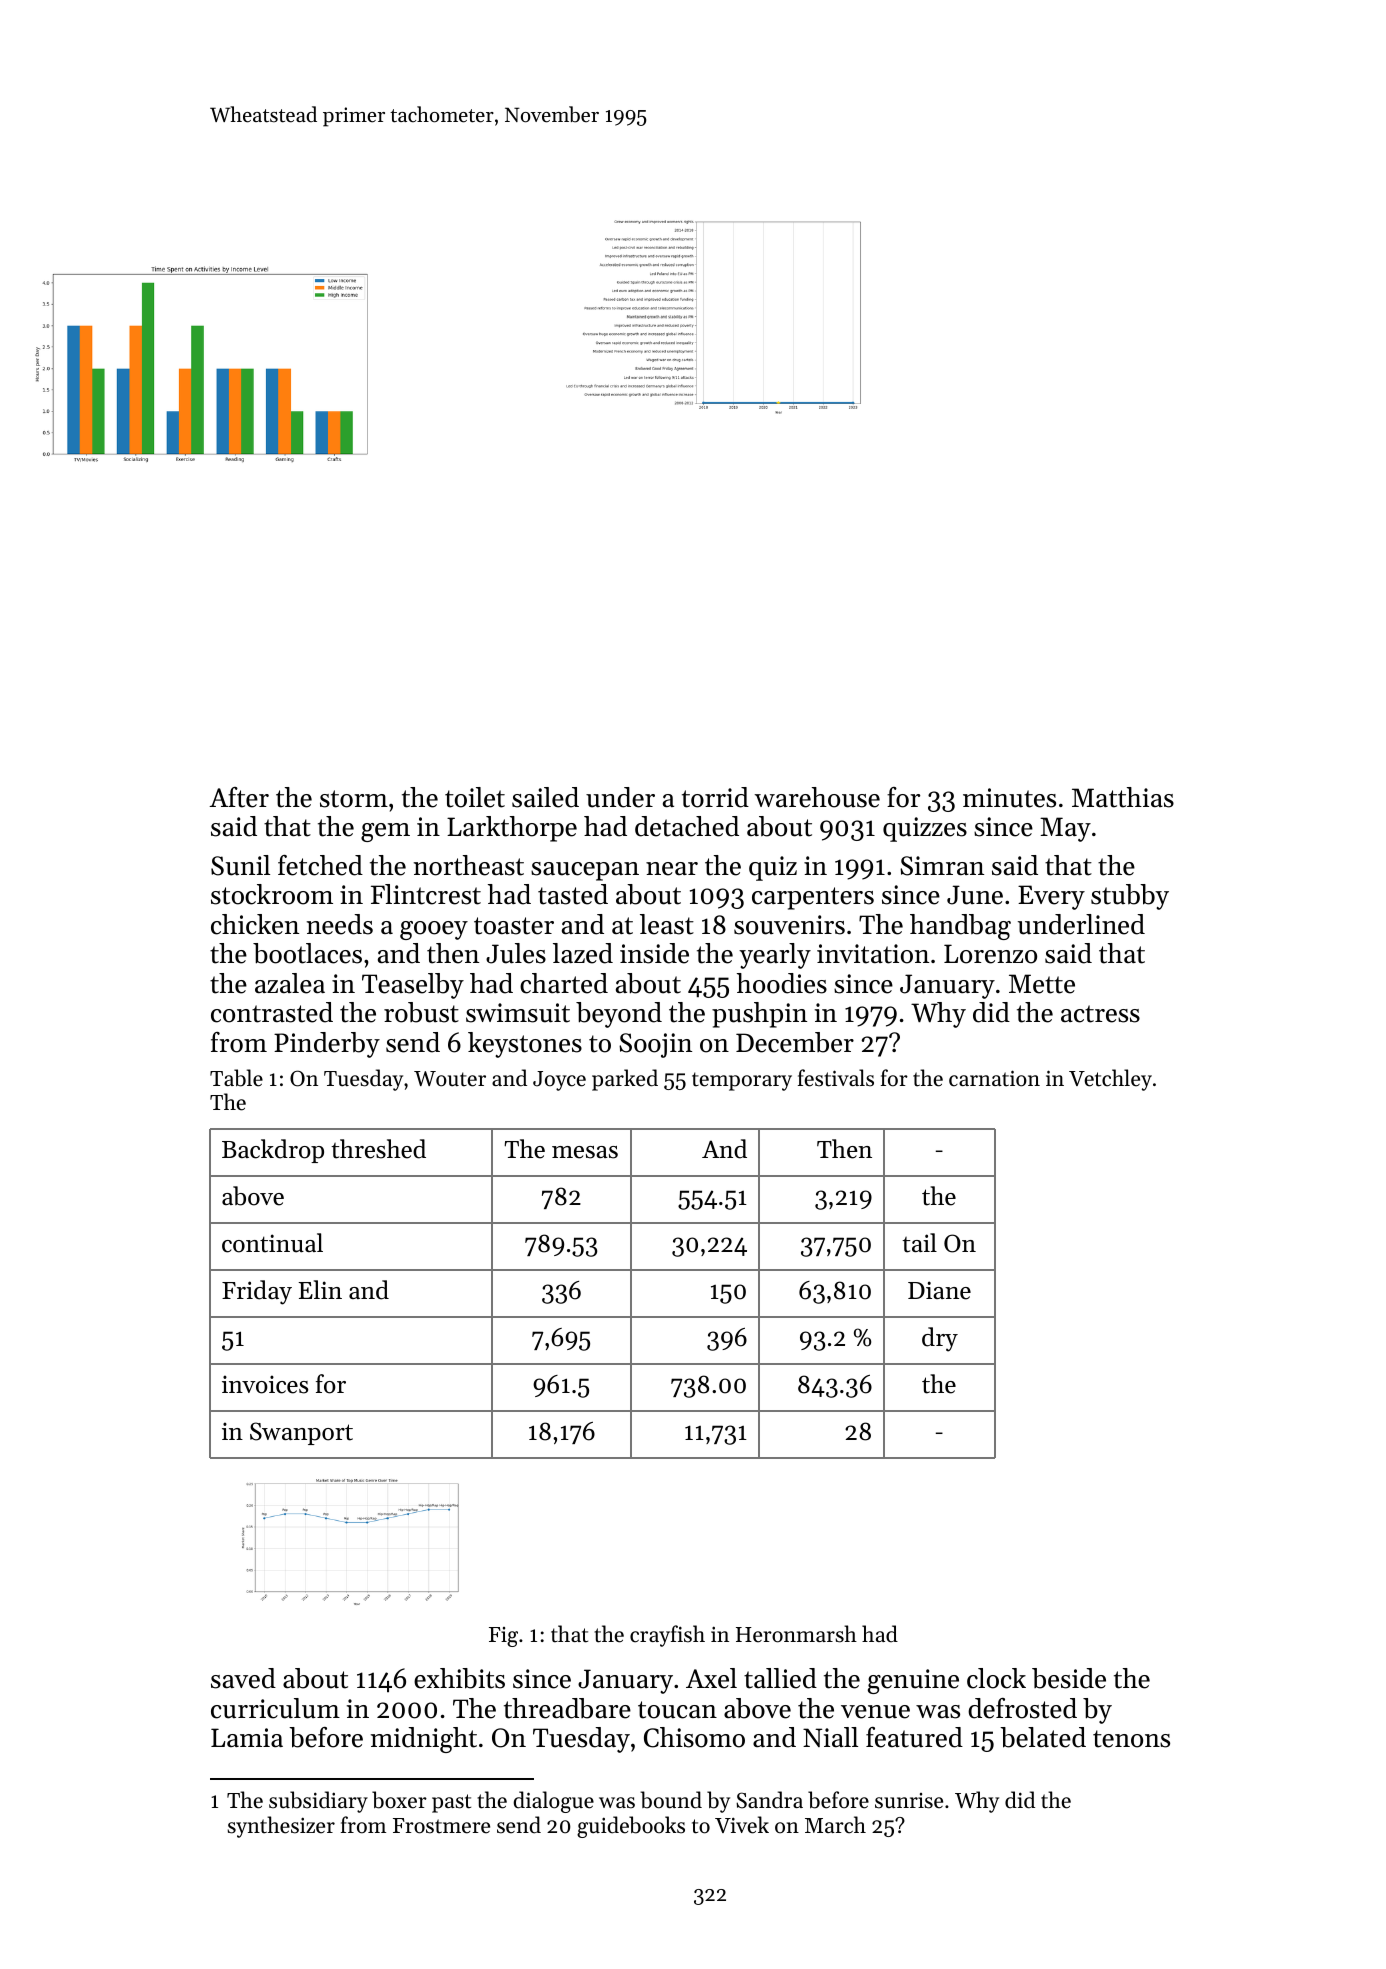 The height and width of the page is (1969, 1386). Describe the element at coordinates (475, 797) in the page. I see `toilet` at that location.
